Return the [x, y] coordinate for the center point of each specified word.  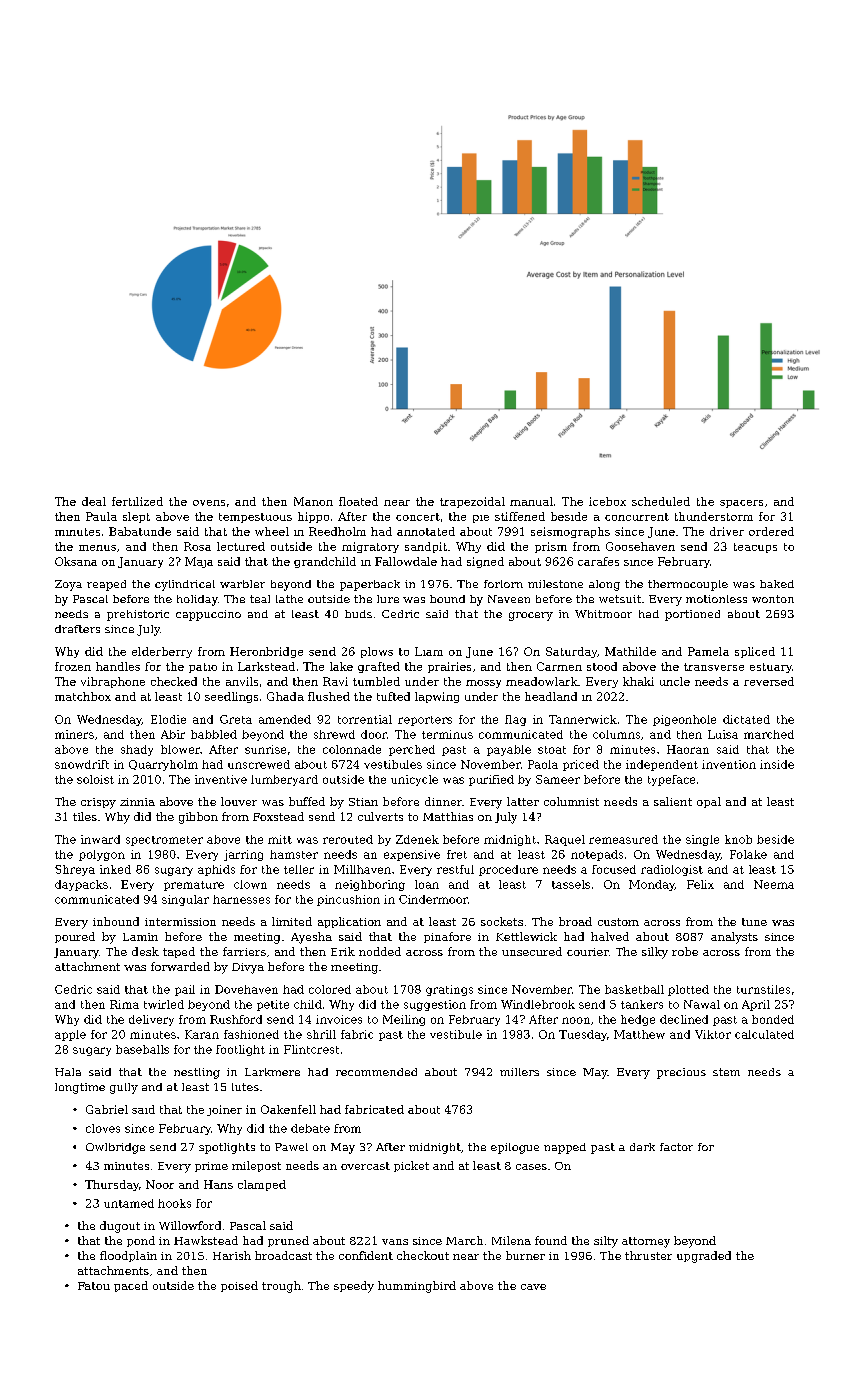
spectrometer [164, 841]
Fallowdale [406, 561]
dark [642, 1147]
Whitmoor [603, 614]
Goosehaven [640, 546]
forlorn [503, 584]
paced [131, 1286]
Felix [700, 884]
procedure [508, 870]
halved [610, 936]
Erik [343, 951]
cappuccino [208, 615]
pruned [288, 1241]
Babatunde [140, 531]
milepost [256, 1166]
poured [75, 937]
